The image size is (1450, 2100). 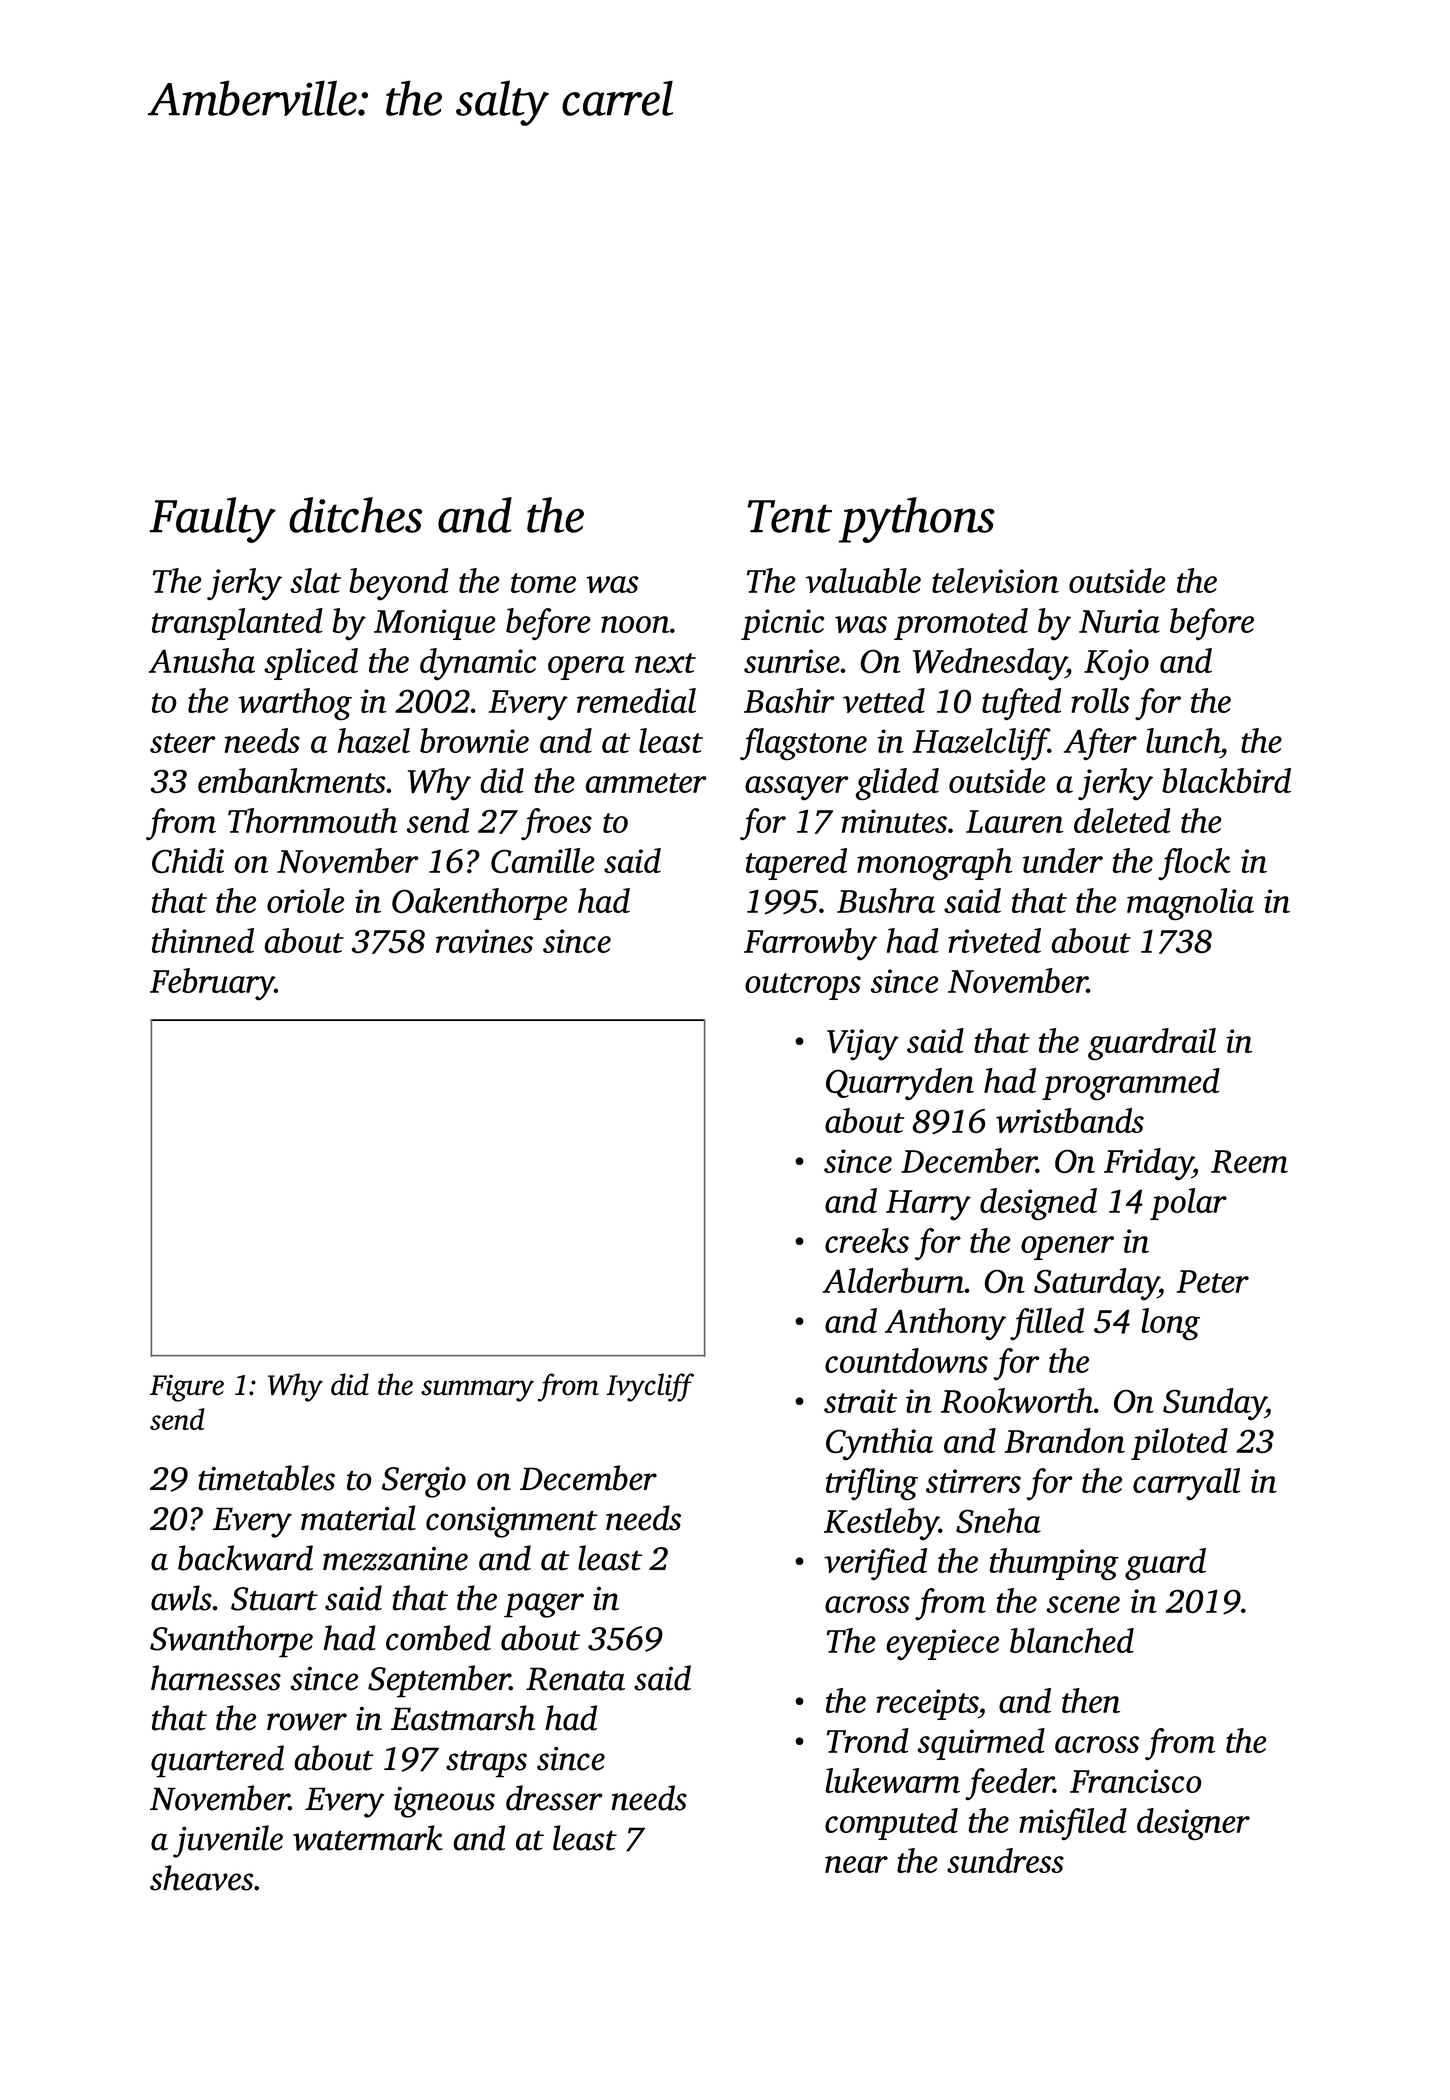 What do you see at coordinates (355, 515) in the screenshot?
I see `ditches` at bounding box center [355, 515].
